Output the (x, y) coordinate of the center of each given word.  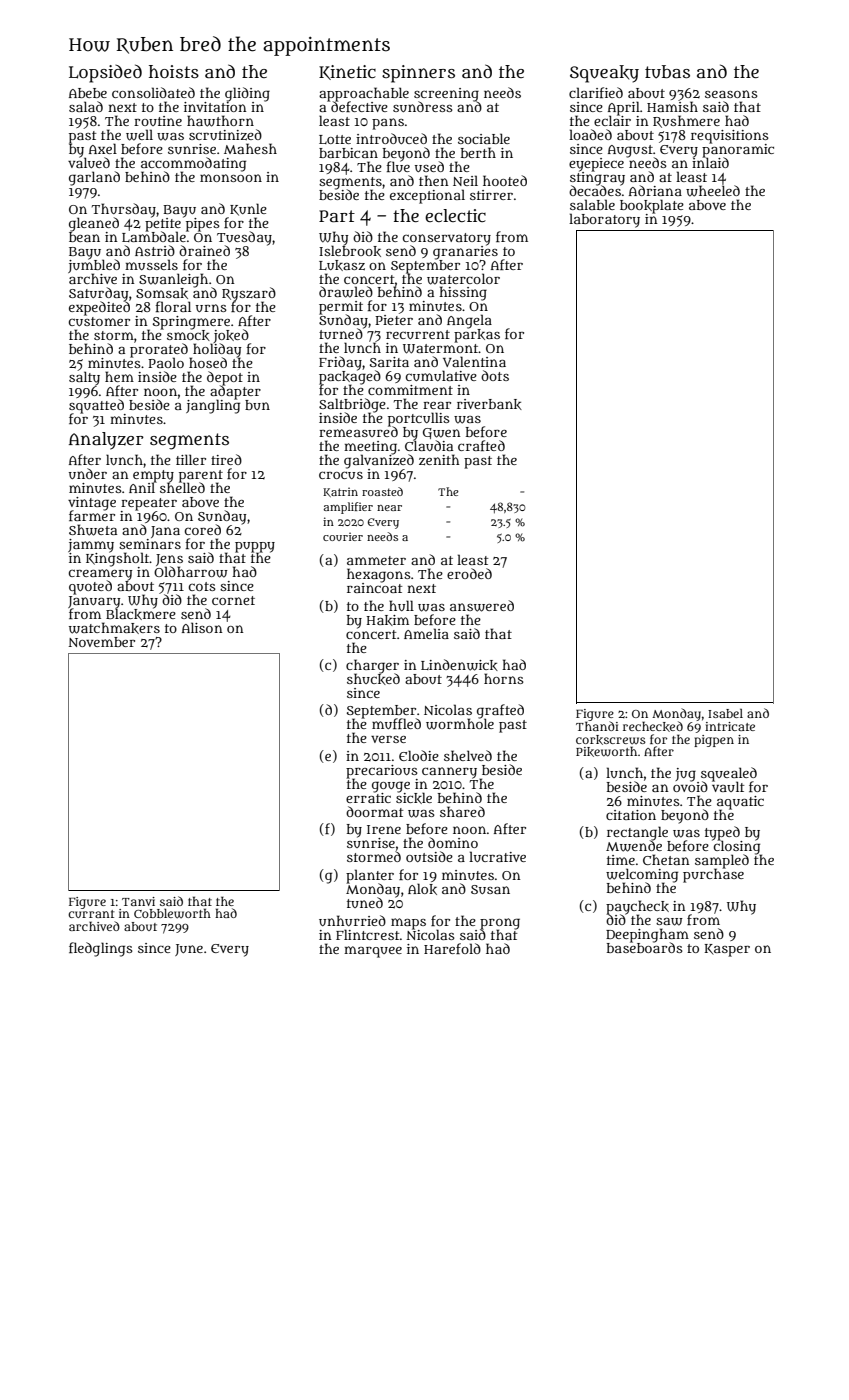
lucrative (497, 856)
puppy (255, 547)
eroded (469, 573)
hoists (174, 71)
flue (398, 167)
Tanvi (138, 901)
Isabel (725, 713)
